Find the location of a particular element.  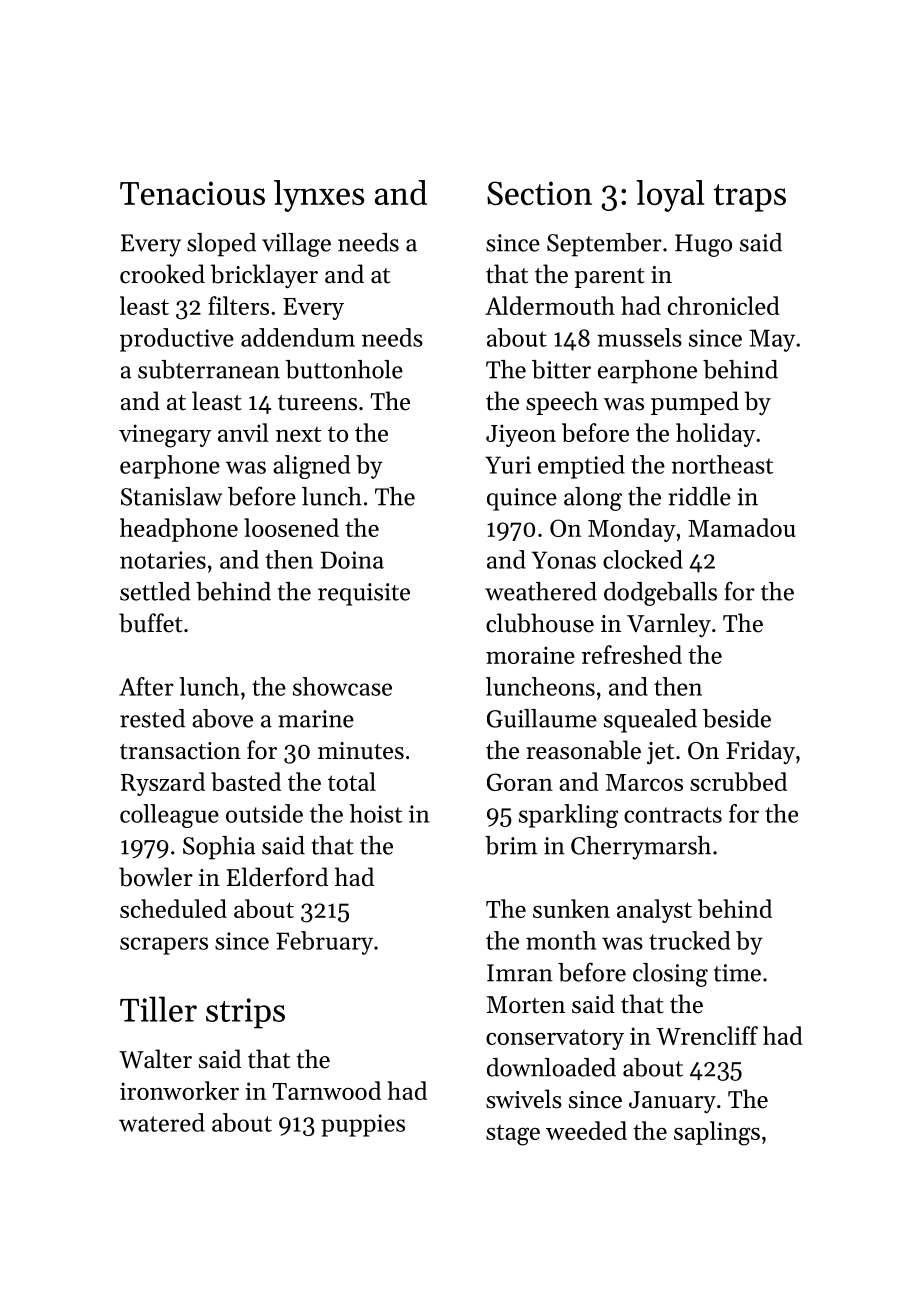

Marcos is located at coordinates (644, 782).
